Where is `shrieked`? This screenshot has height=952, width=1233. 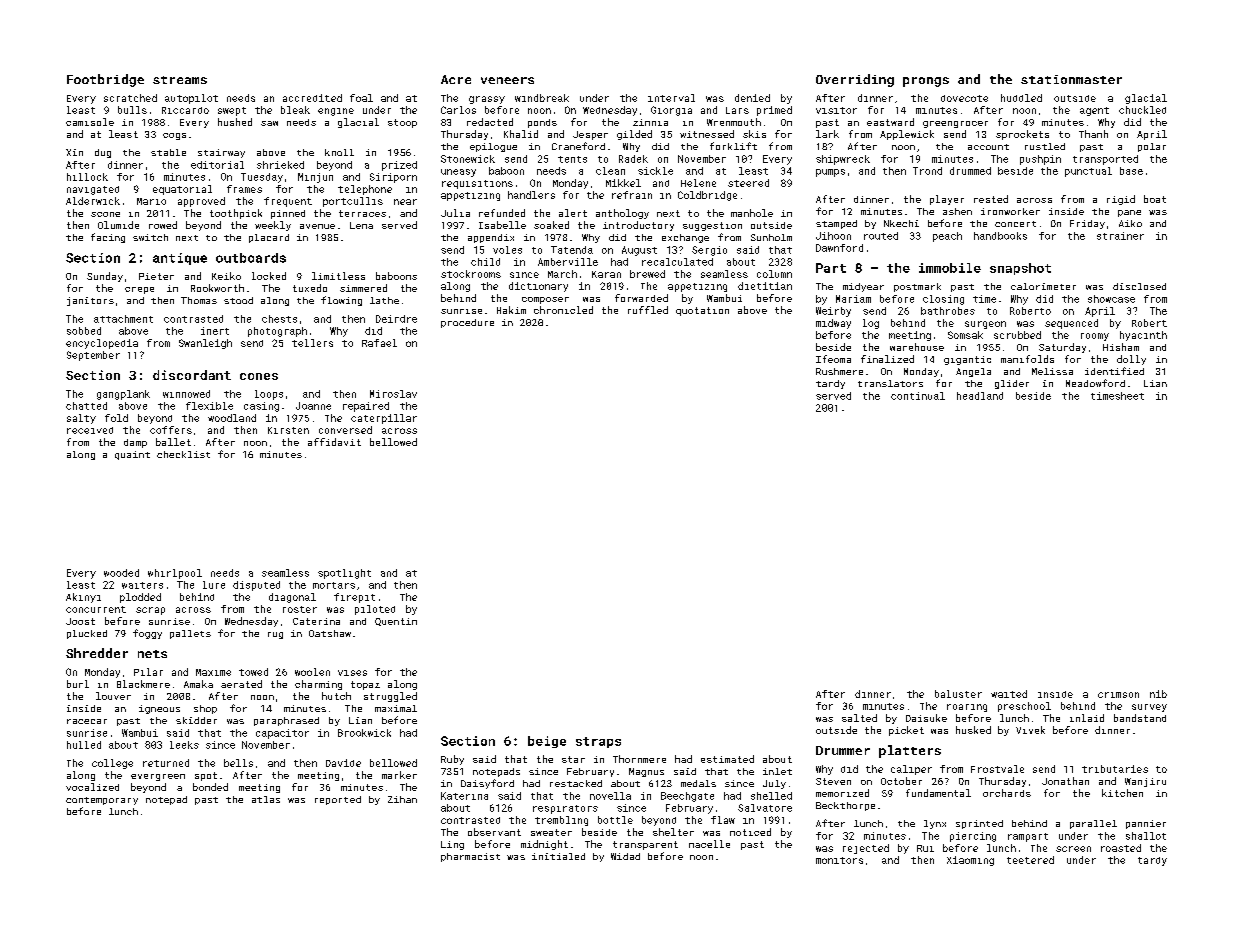 shrieked is located at coordinates (280, 165).
